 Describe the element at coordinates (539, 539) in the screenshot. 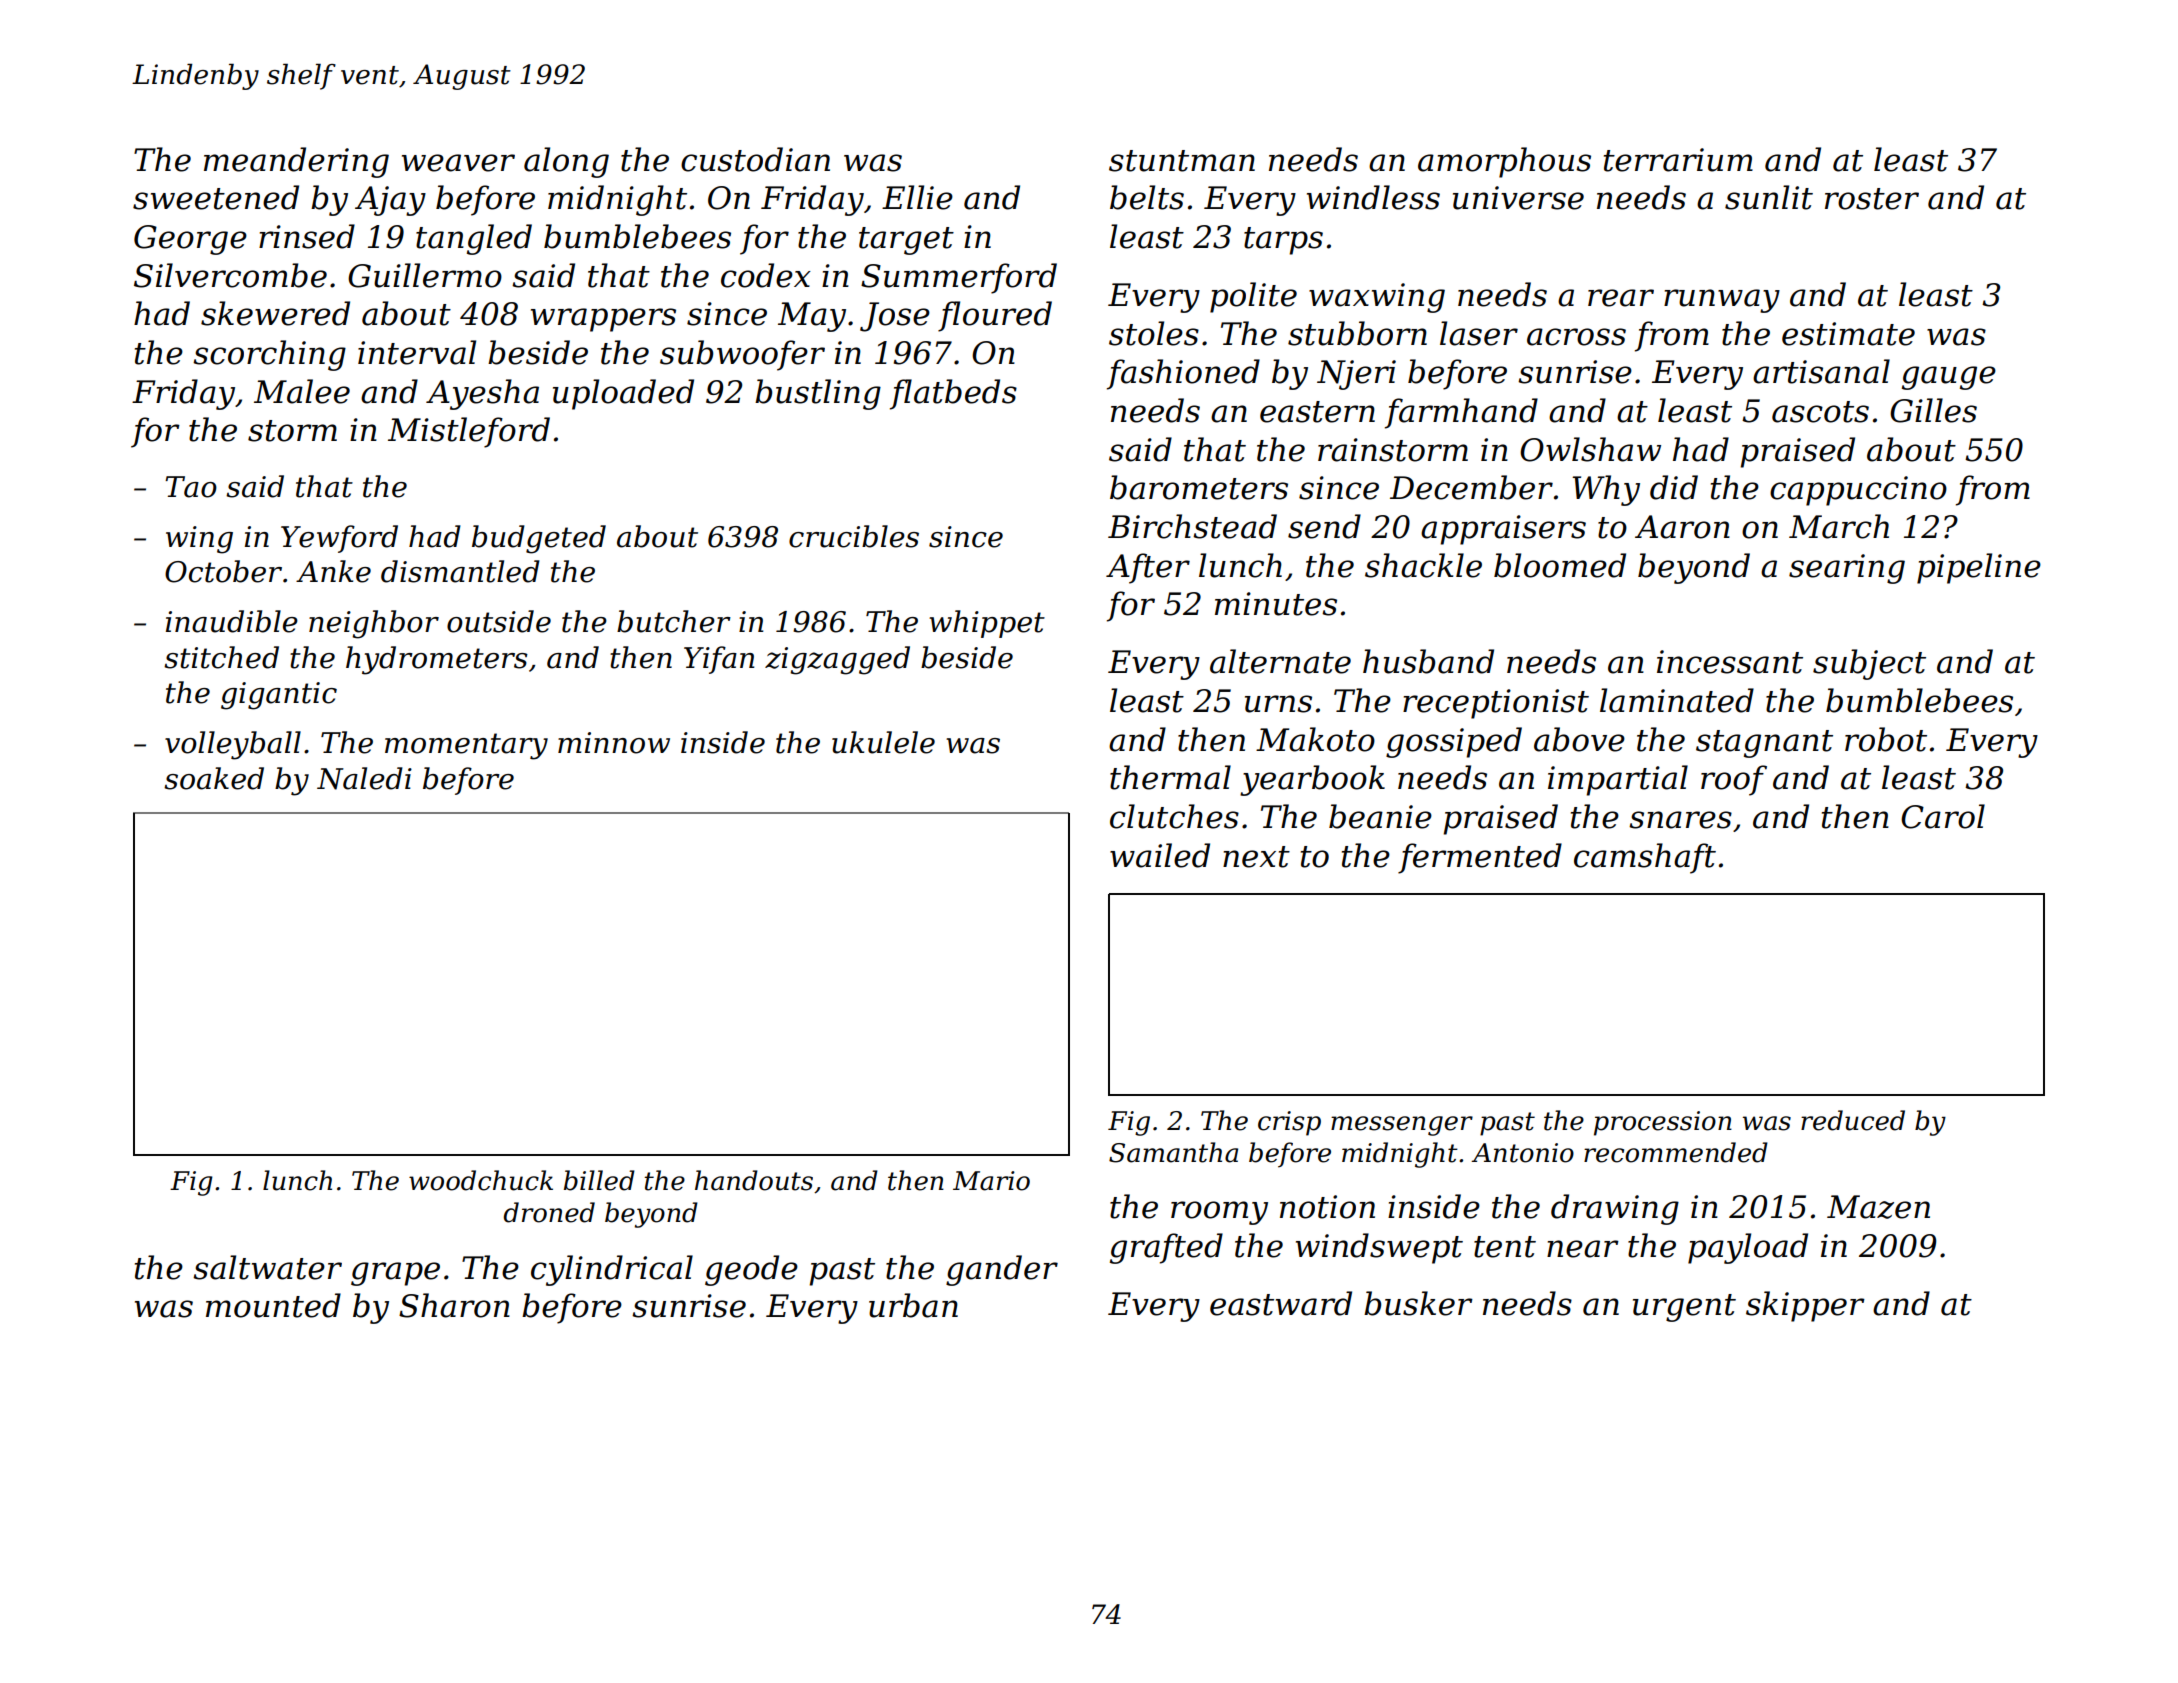

I see `budgeted` at that location.
